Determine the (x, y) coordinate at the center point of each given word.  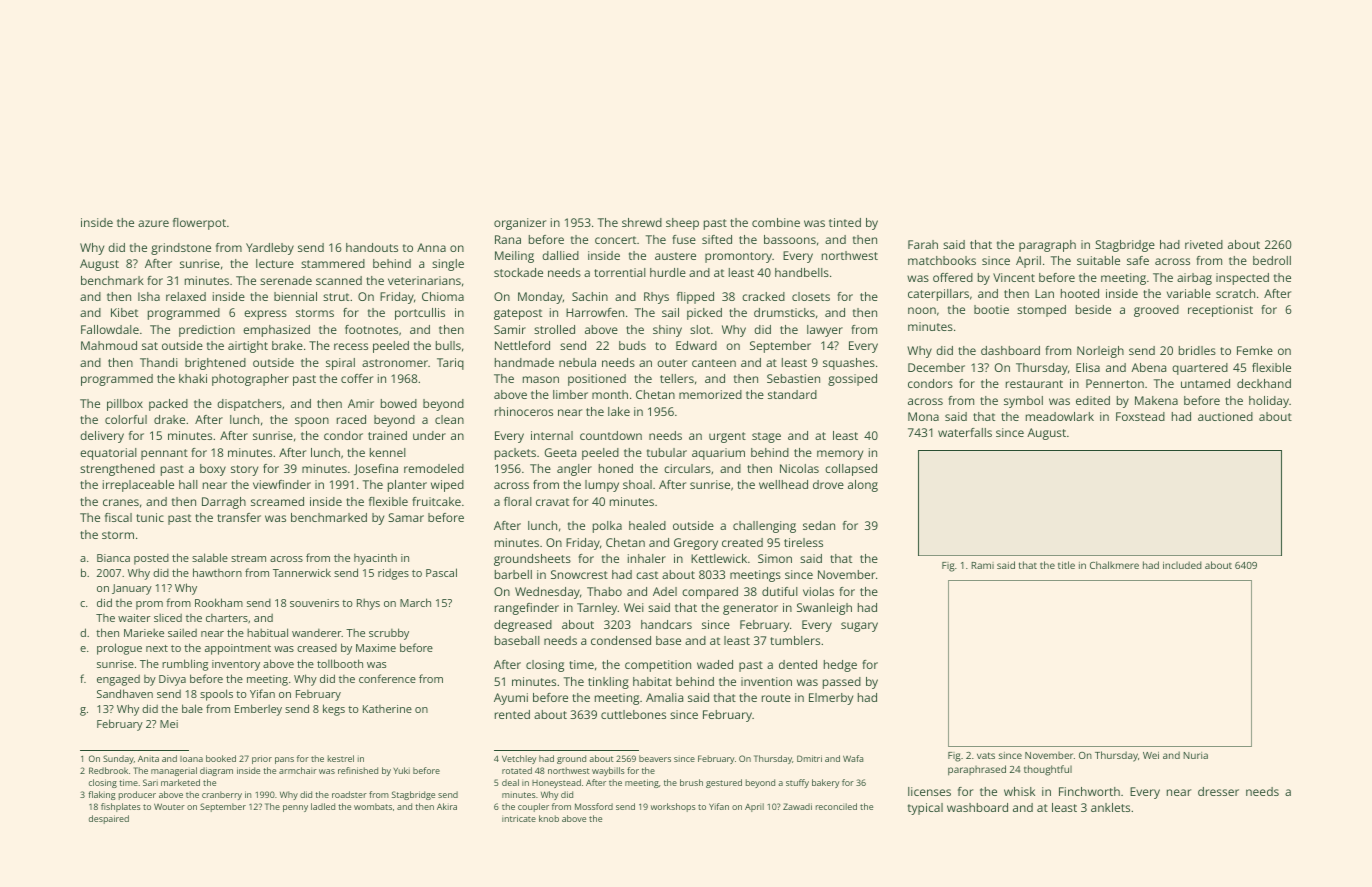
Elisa (1088, 367)
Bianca (113, 558)
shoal (637, 484)
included (1182, 565)
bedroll (1272, 260)
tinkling (608, 683)
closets (811, 296)
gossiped (852, 380)
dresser (1218, 791)
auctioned (1225, 416)
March (415, 602)
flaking (102, 795)
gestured (724, 783)
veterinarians (424, 280)
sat (150, 346)
